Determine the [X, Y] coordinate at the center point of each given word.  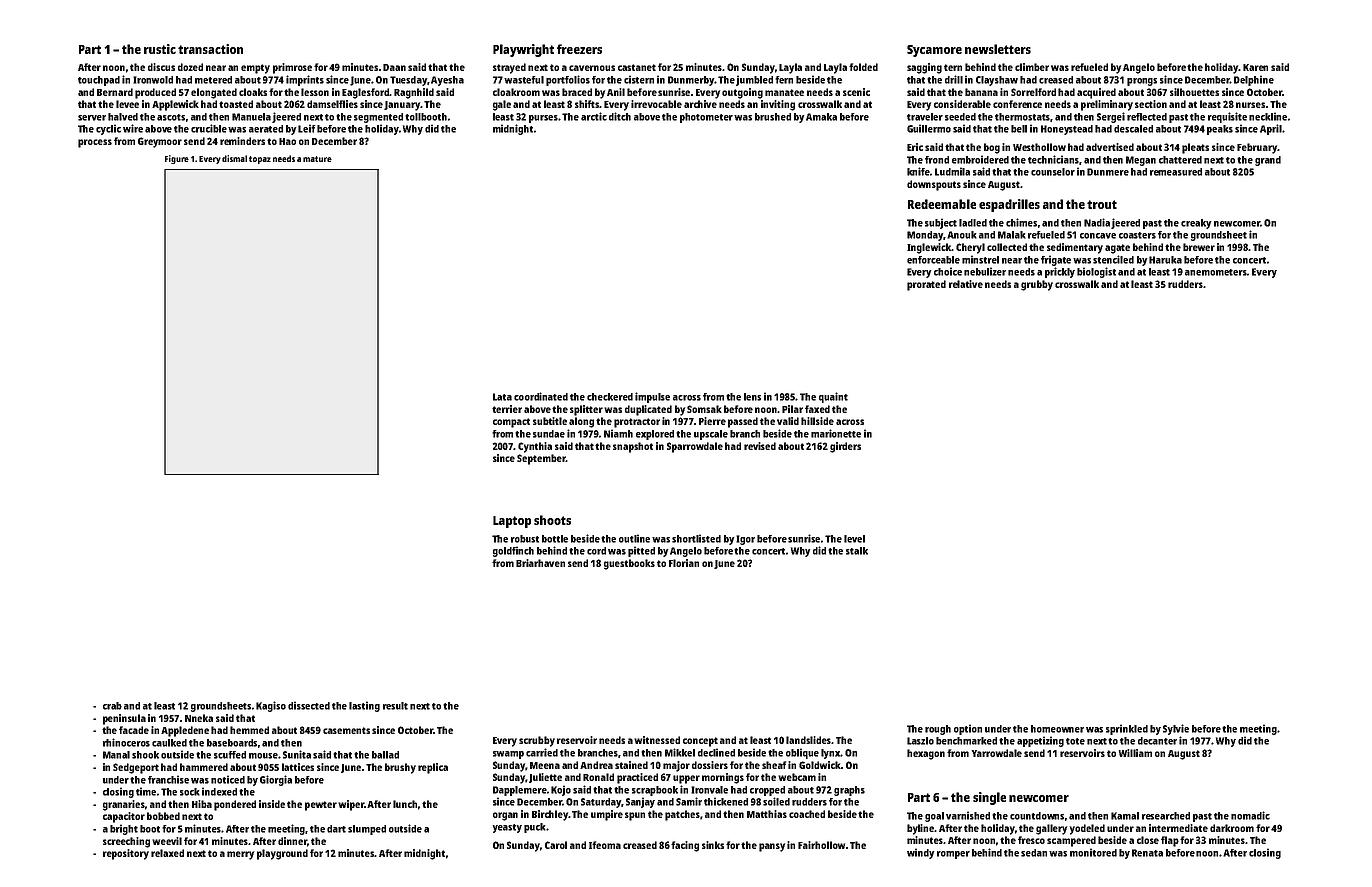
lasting [364, 706]
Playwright [523, 50]
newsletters [998, 49]
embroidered [980, 159]
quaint [833, 397]
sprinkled [1127, 729]
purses [543, 119]
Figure [177, 159]
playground [282, 854]
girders [845, 447]
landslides [809, 740]
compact [511, 423]
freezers [579, 49]
